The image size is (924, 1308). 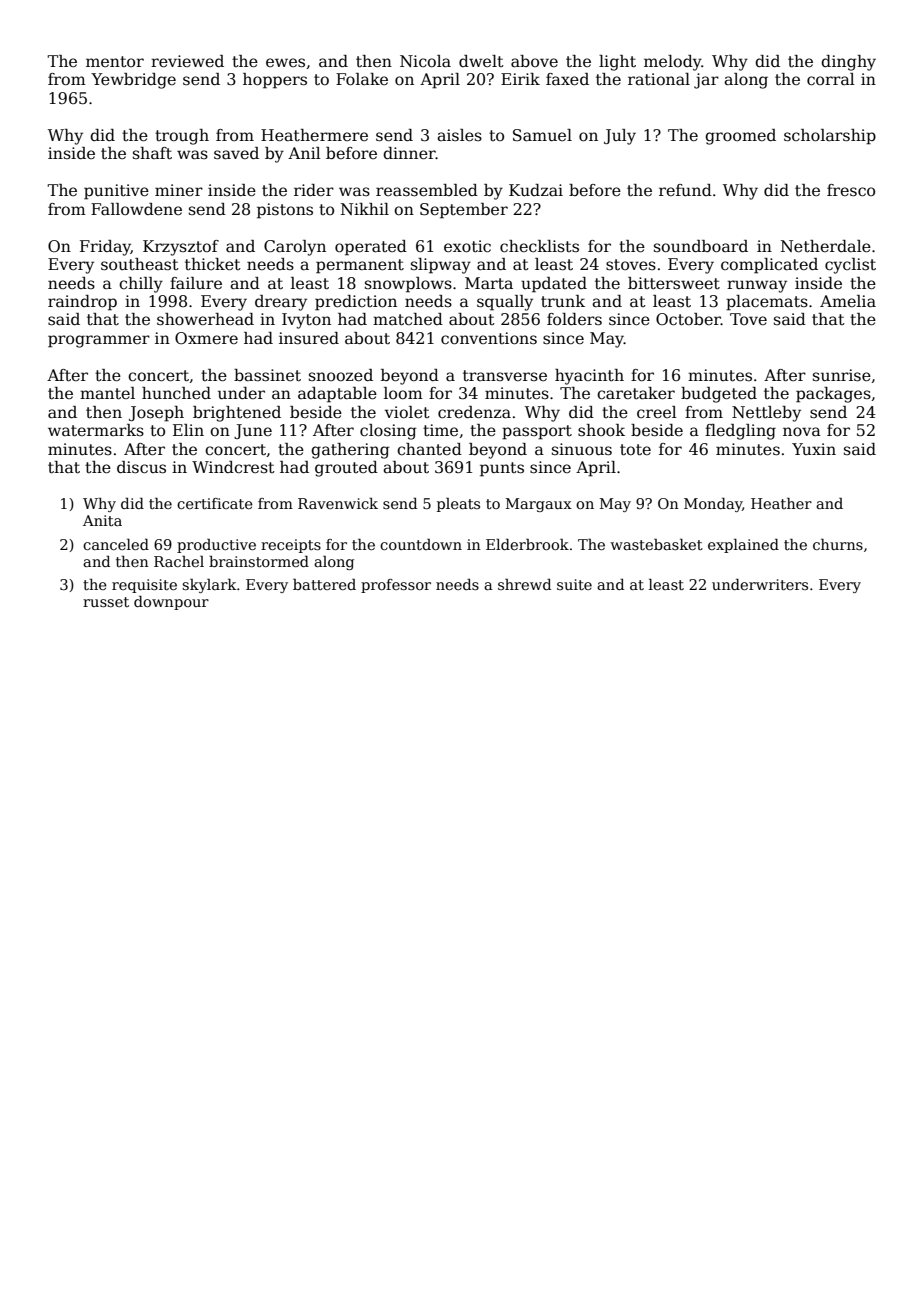 I want to click on trough, so click(x=182, y=137).
